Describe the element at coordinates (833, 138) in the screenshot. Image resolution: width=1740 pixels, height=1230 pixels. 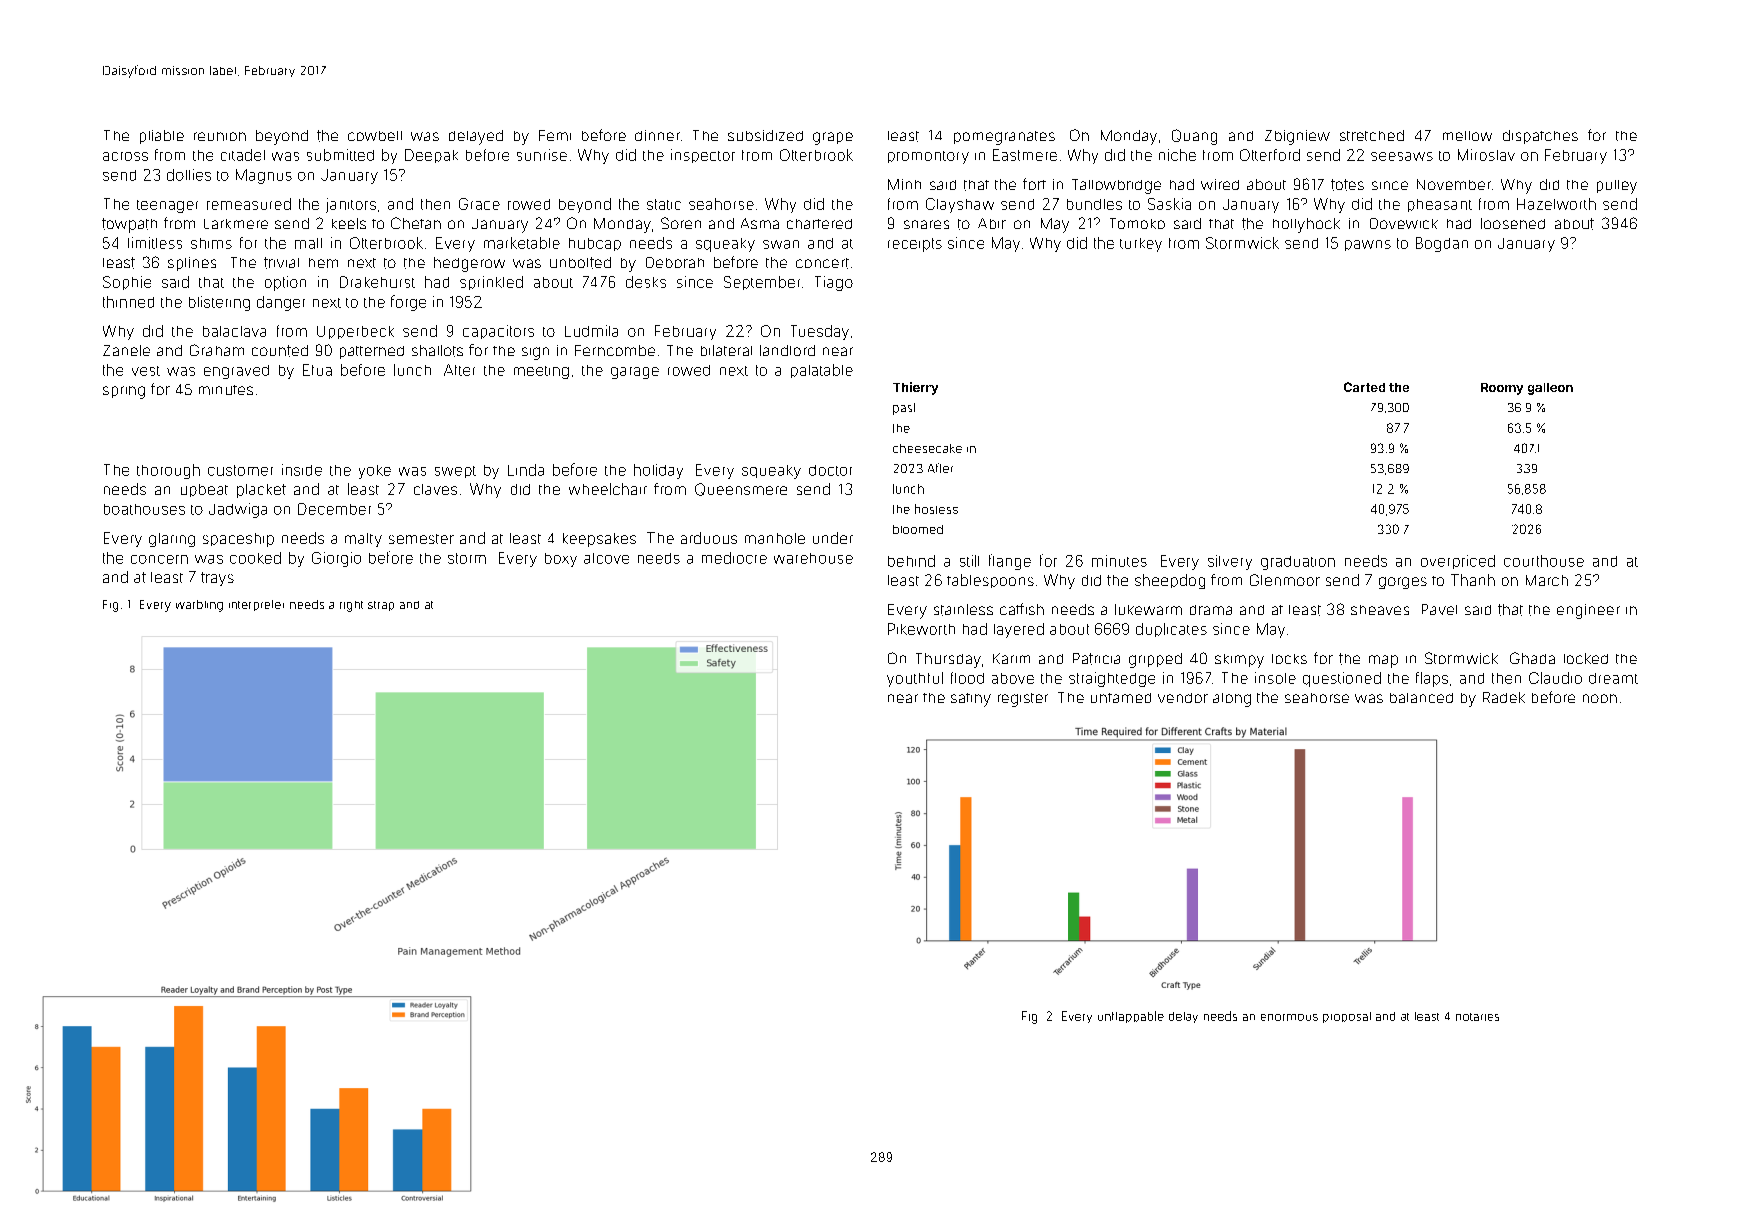
I see `grape` at that location.
